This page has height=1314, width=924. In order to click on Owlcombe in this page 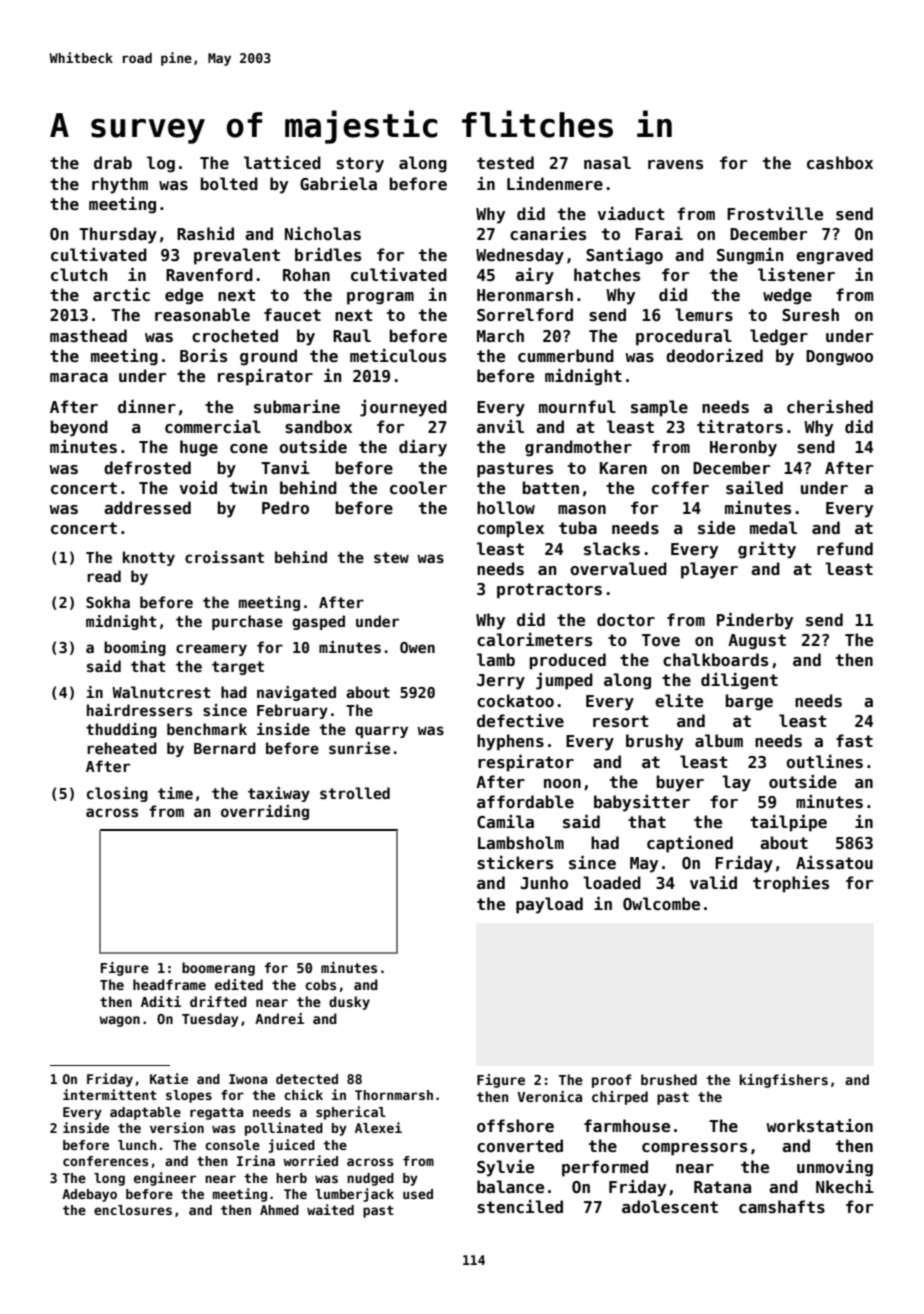, I will do `click(661, 904)`.
